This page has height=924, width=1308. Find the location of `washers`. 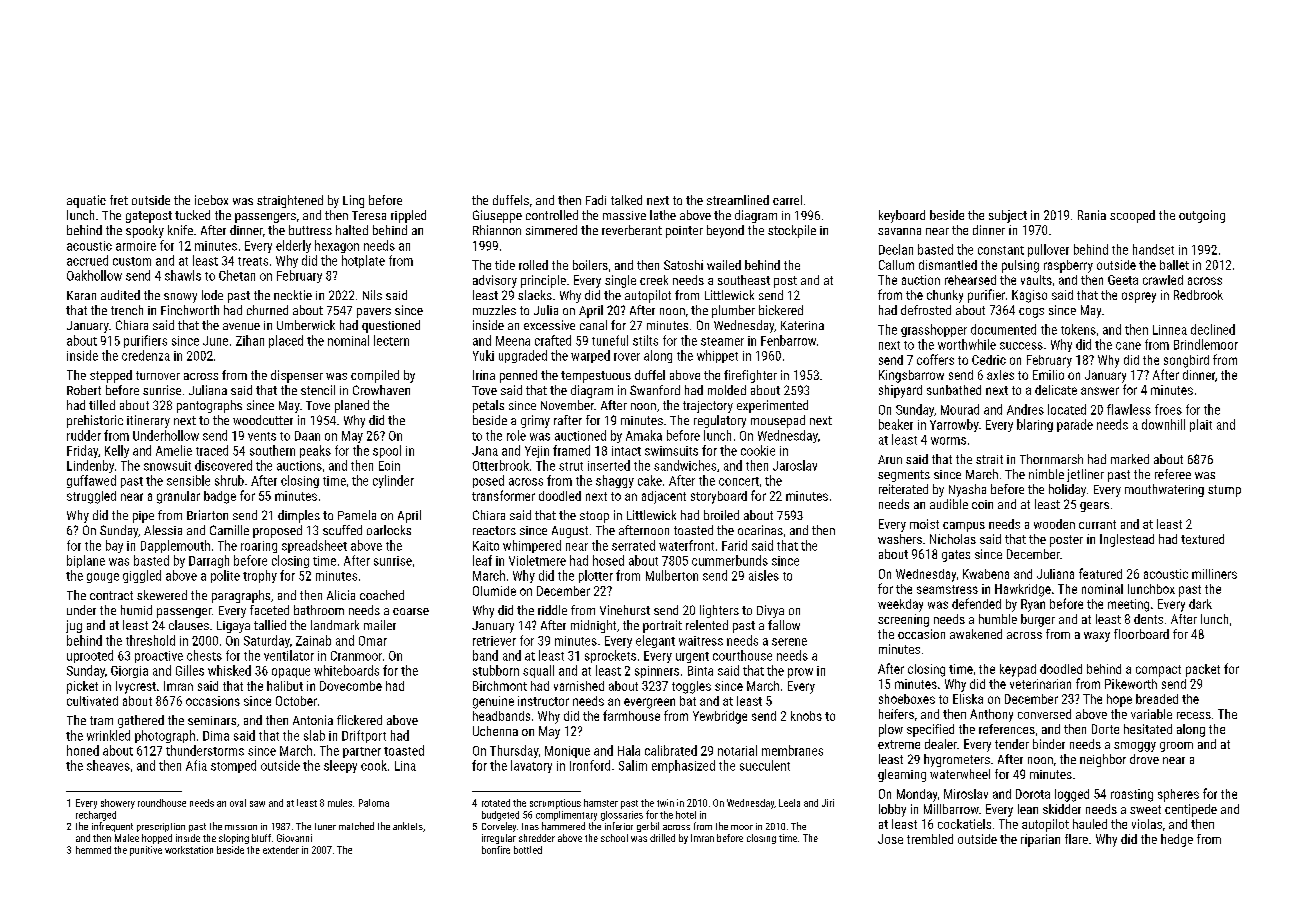

washers is located at coordinates (900, 539).
